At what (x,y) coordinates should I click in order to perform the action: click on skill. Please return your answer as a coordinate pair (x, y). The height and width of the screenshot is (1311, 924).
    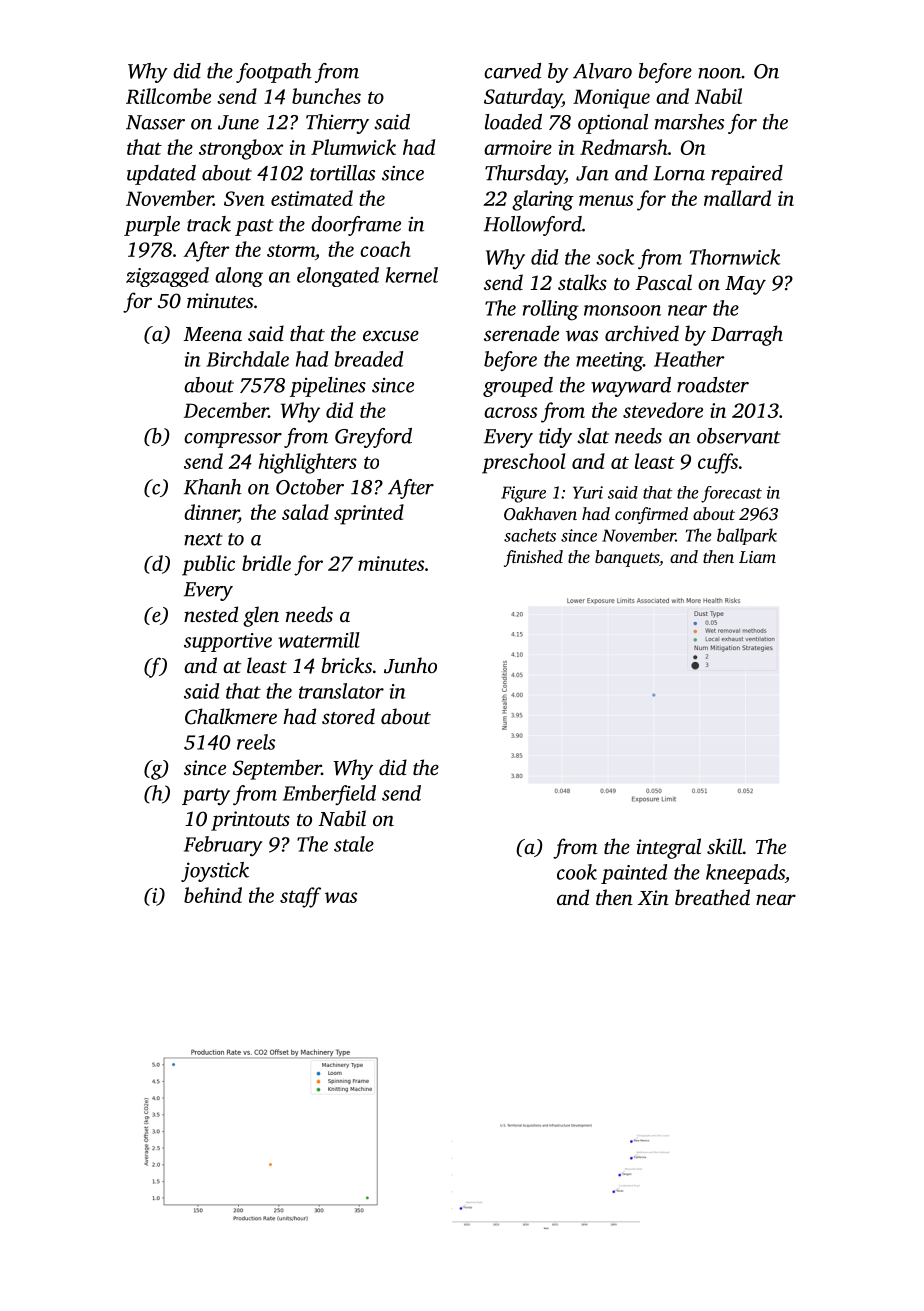
    Looking at the image, I should click on (725, 846).
